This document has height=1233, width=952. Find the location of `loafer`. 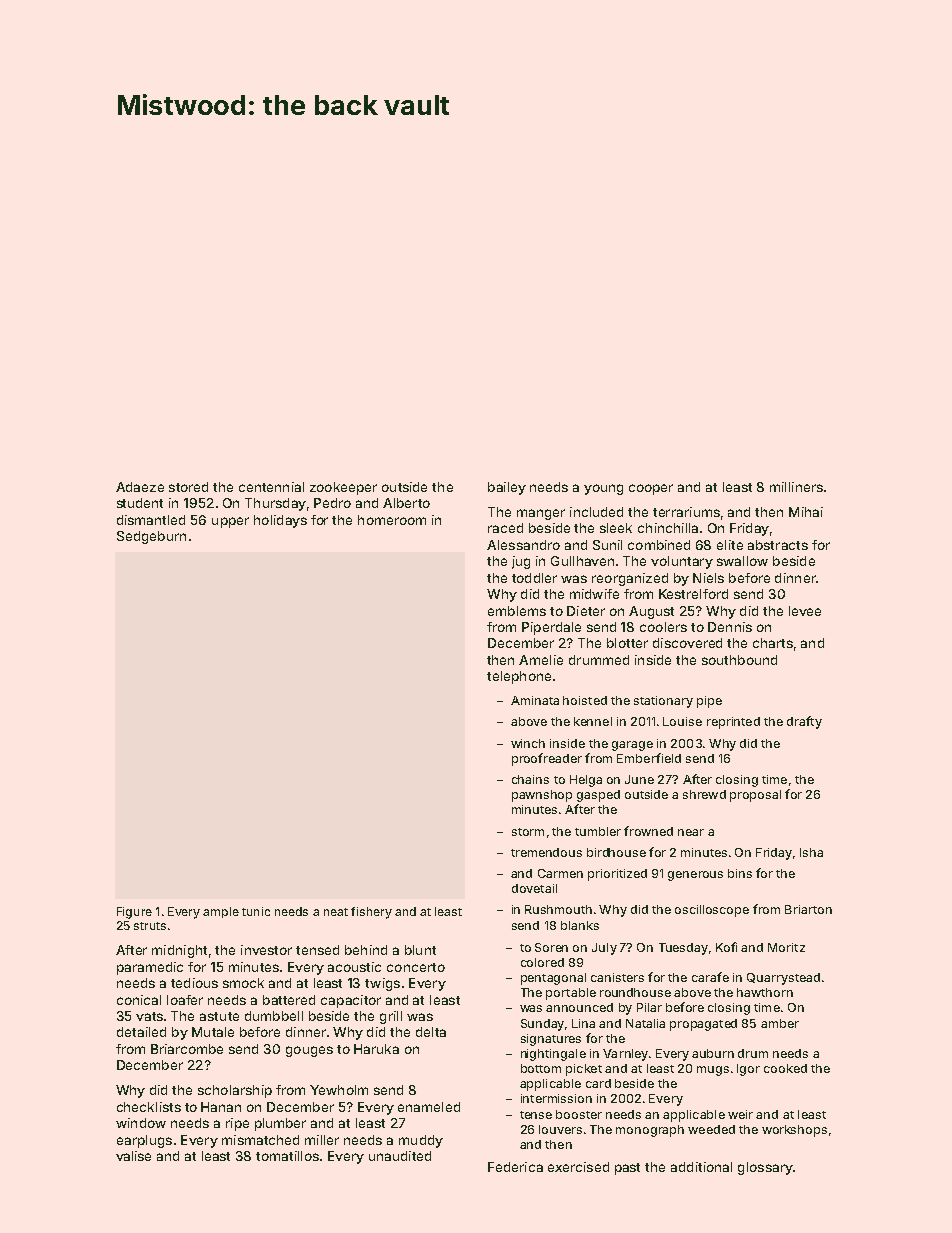

loafer is located at coordinates (185, 1000).
